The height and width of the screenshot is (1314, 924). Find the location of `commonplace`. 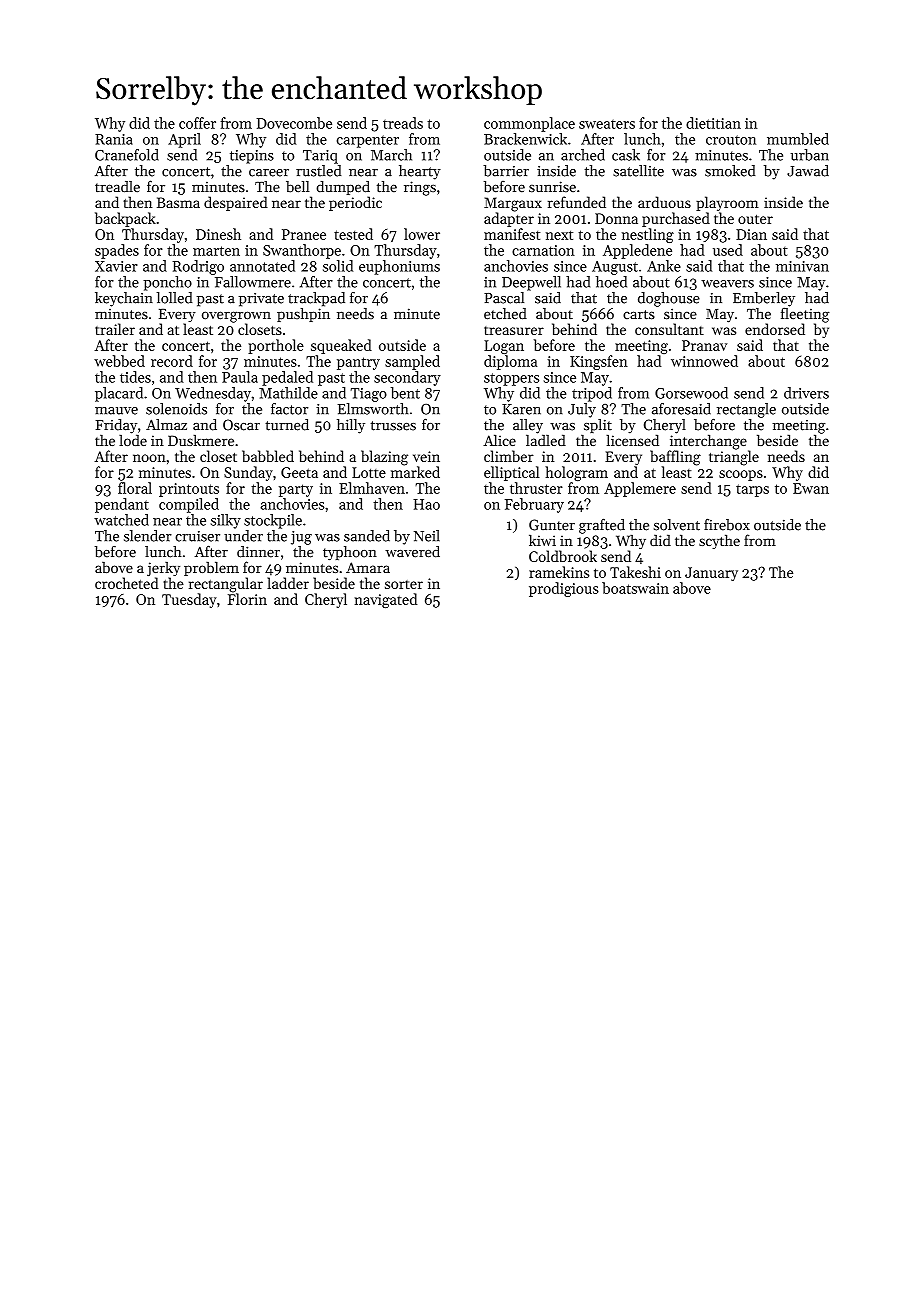

commonplace is located at coordinates (529, 124).
